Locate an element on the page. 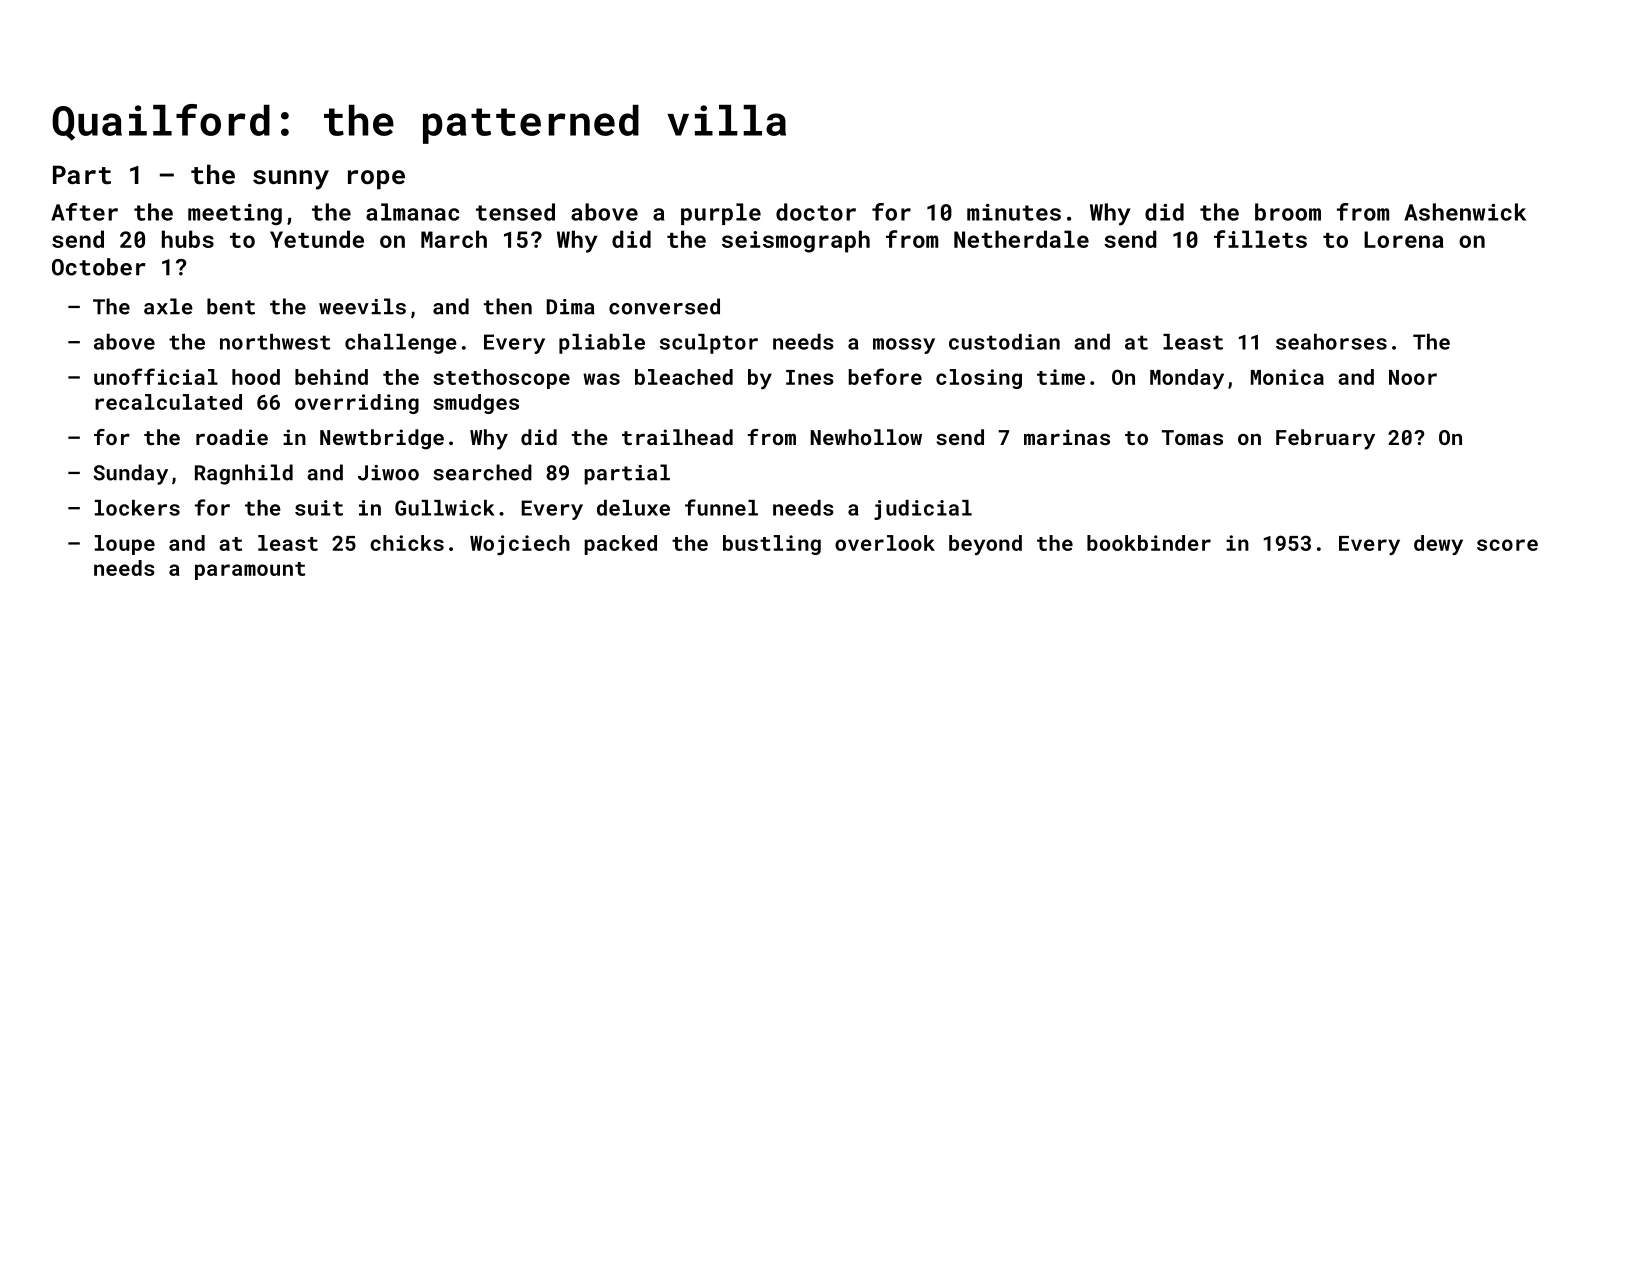  seismograph is located at coordinates (796, 241).
